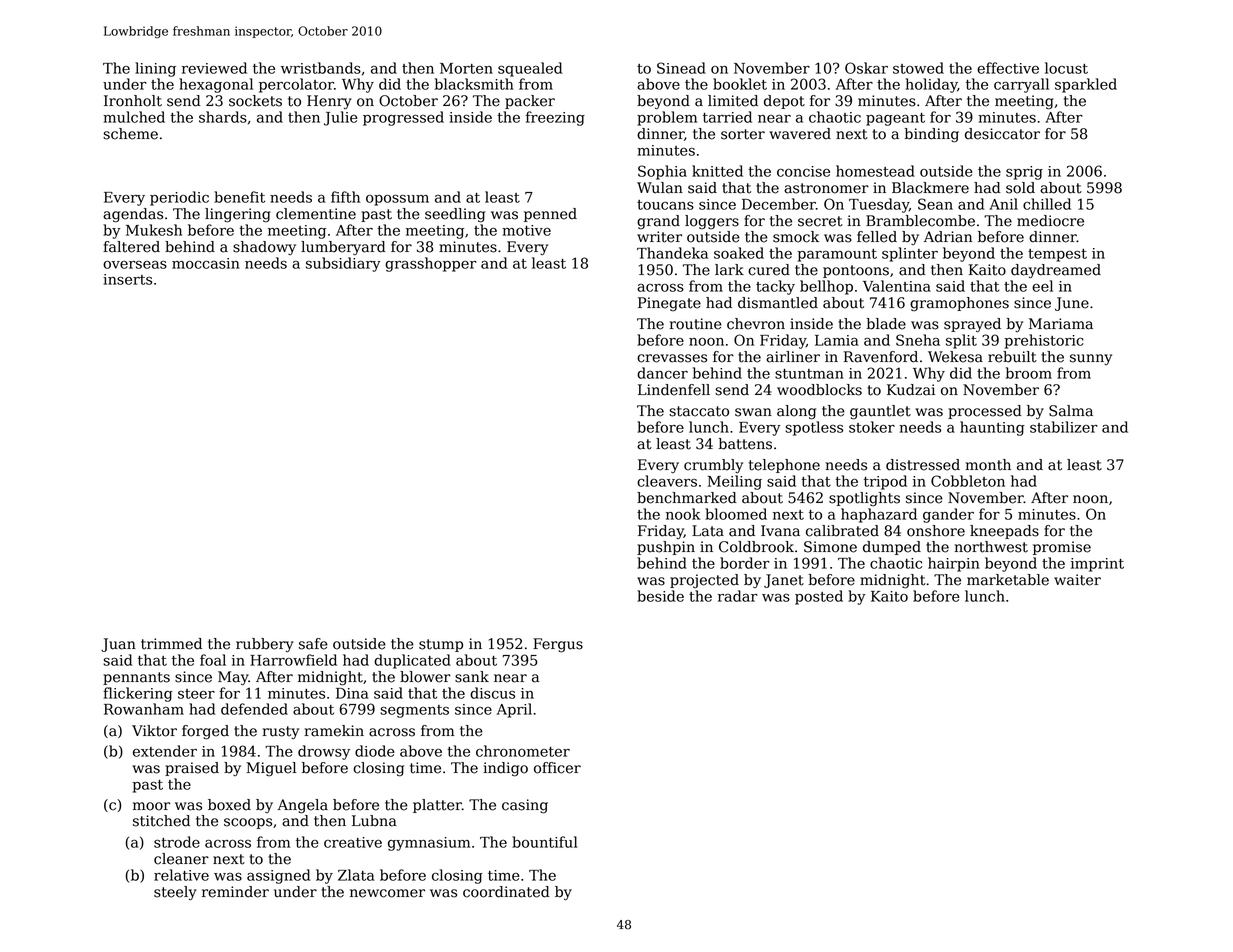 The image size is (1233, 952). I want to click on dancer, so click(662, 373).
